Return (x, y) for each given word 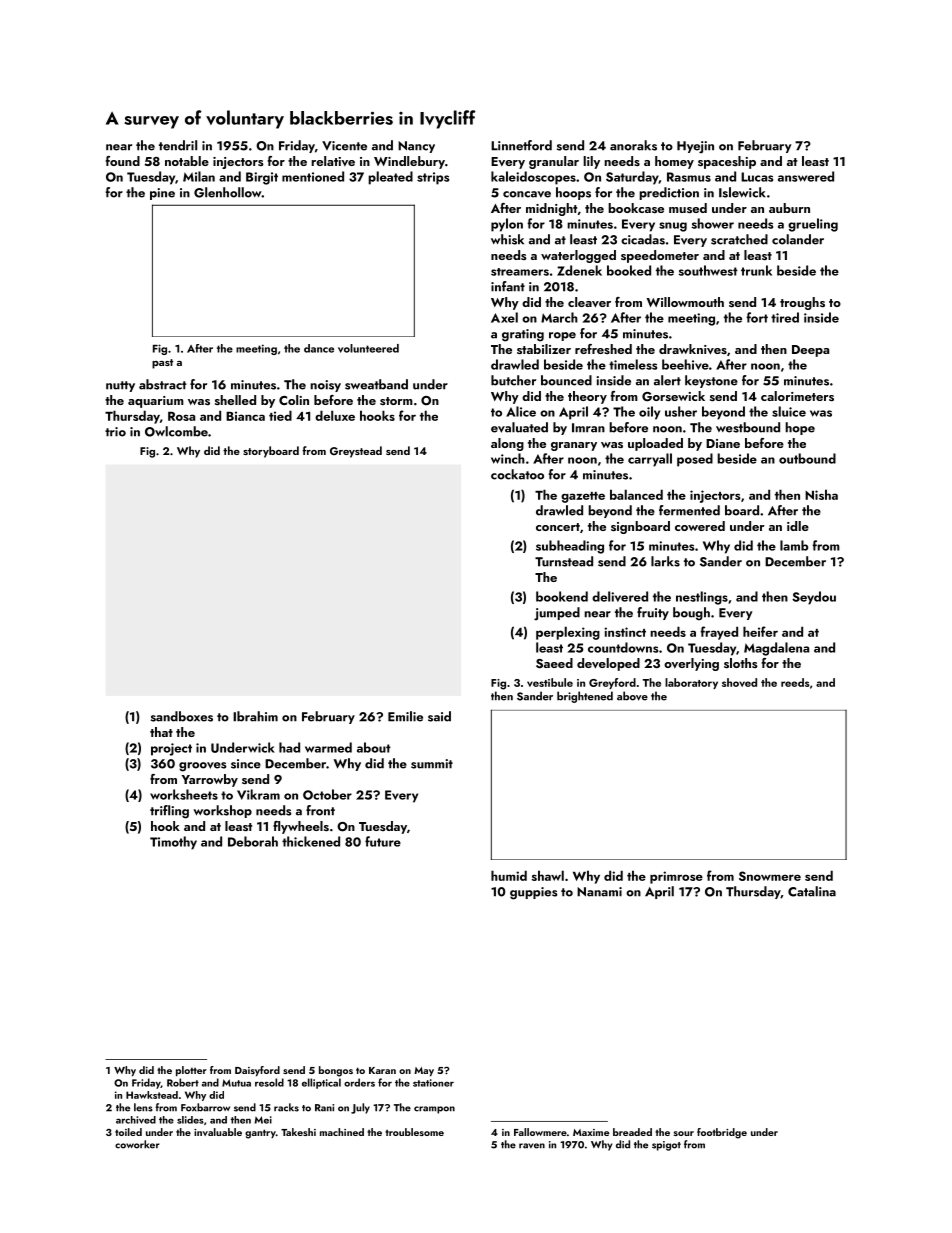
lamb (794, 545)
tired (785, 317)
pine (162, 194)
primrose (676, 877)
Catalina (812, 891)
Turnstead (564, 561)
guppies (534, 893)
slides (190, 1120)
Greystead (356, 452)
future (383, 841)
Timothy (173, 843)
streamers (520, 272)
